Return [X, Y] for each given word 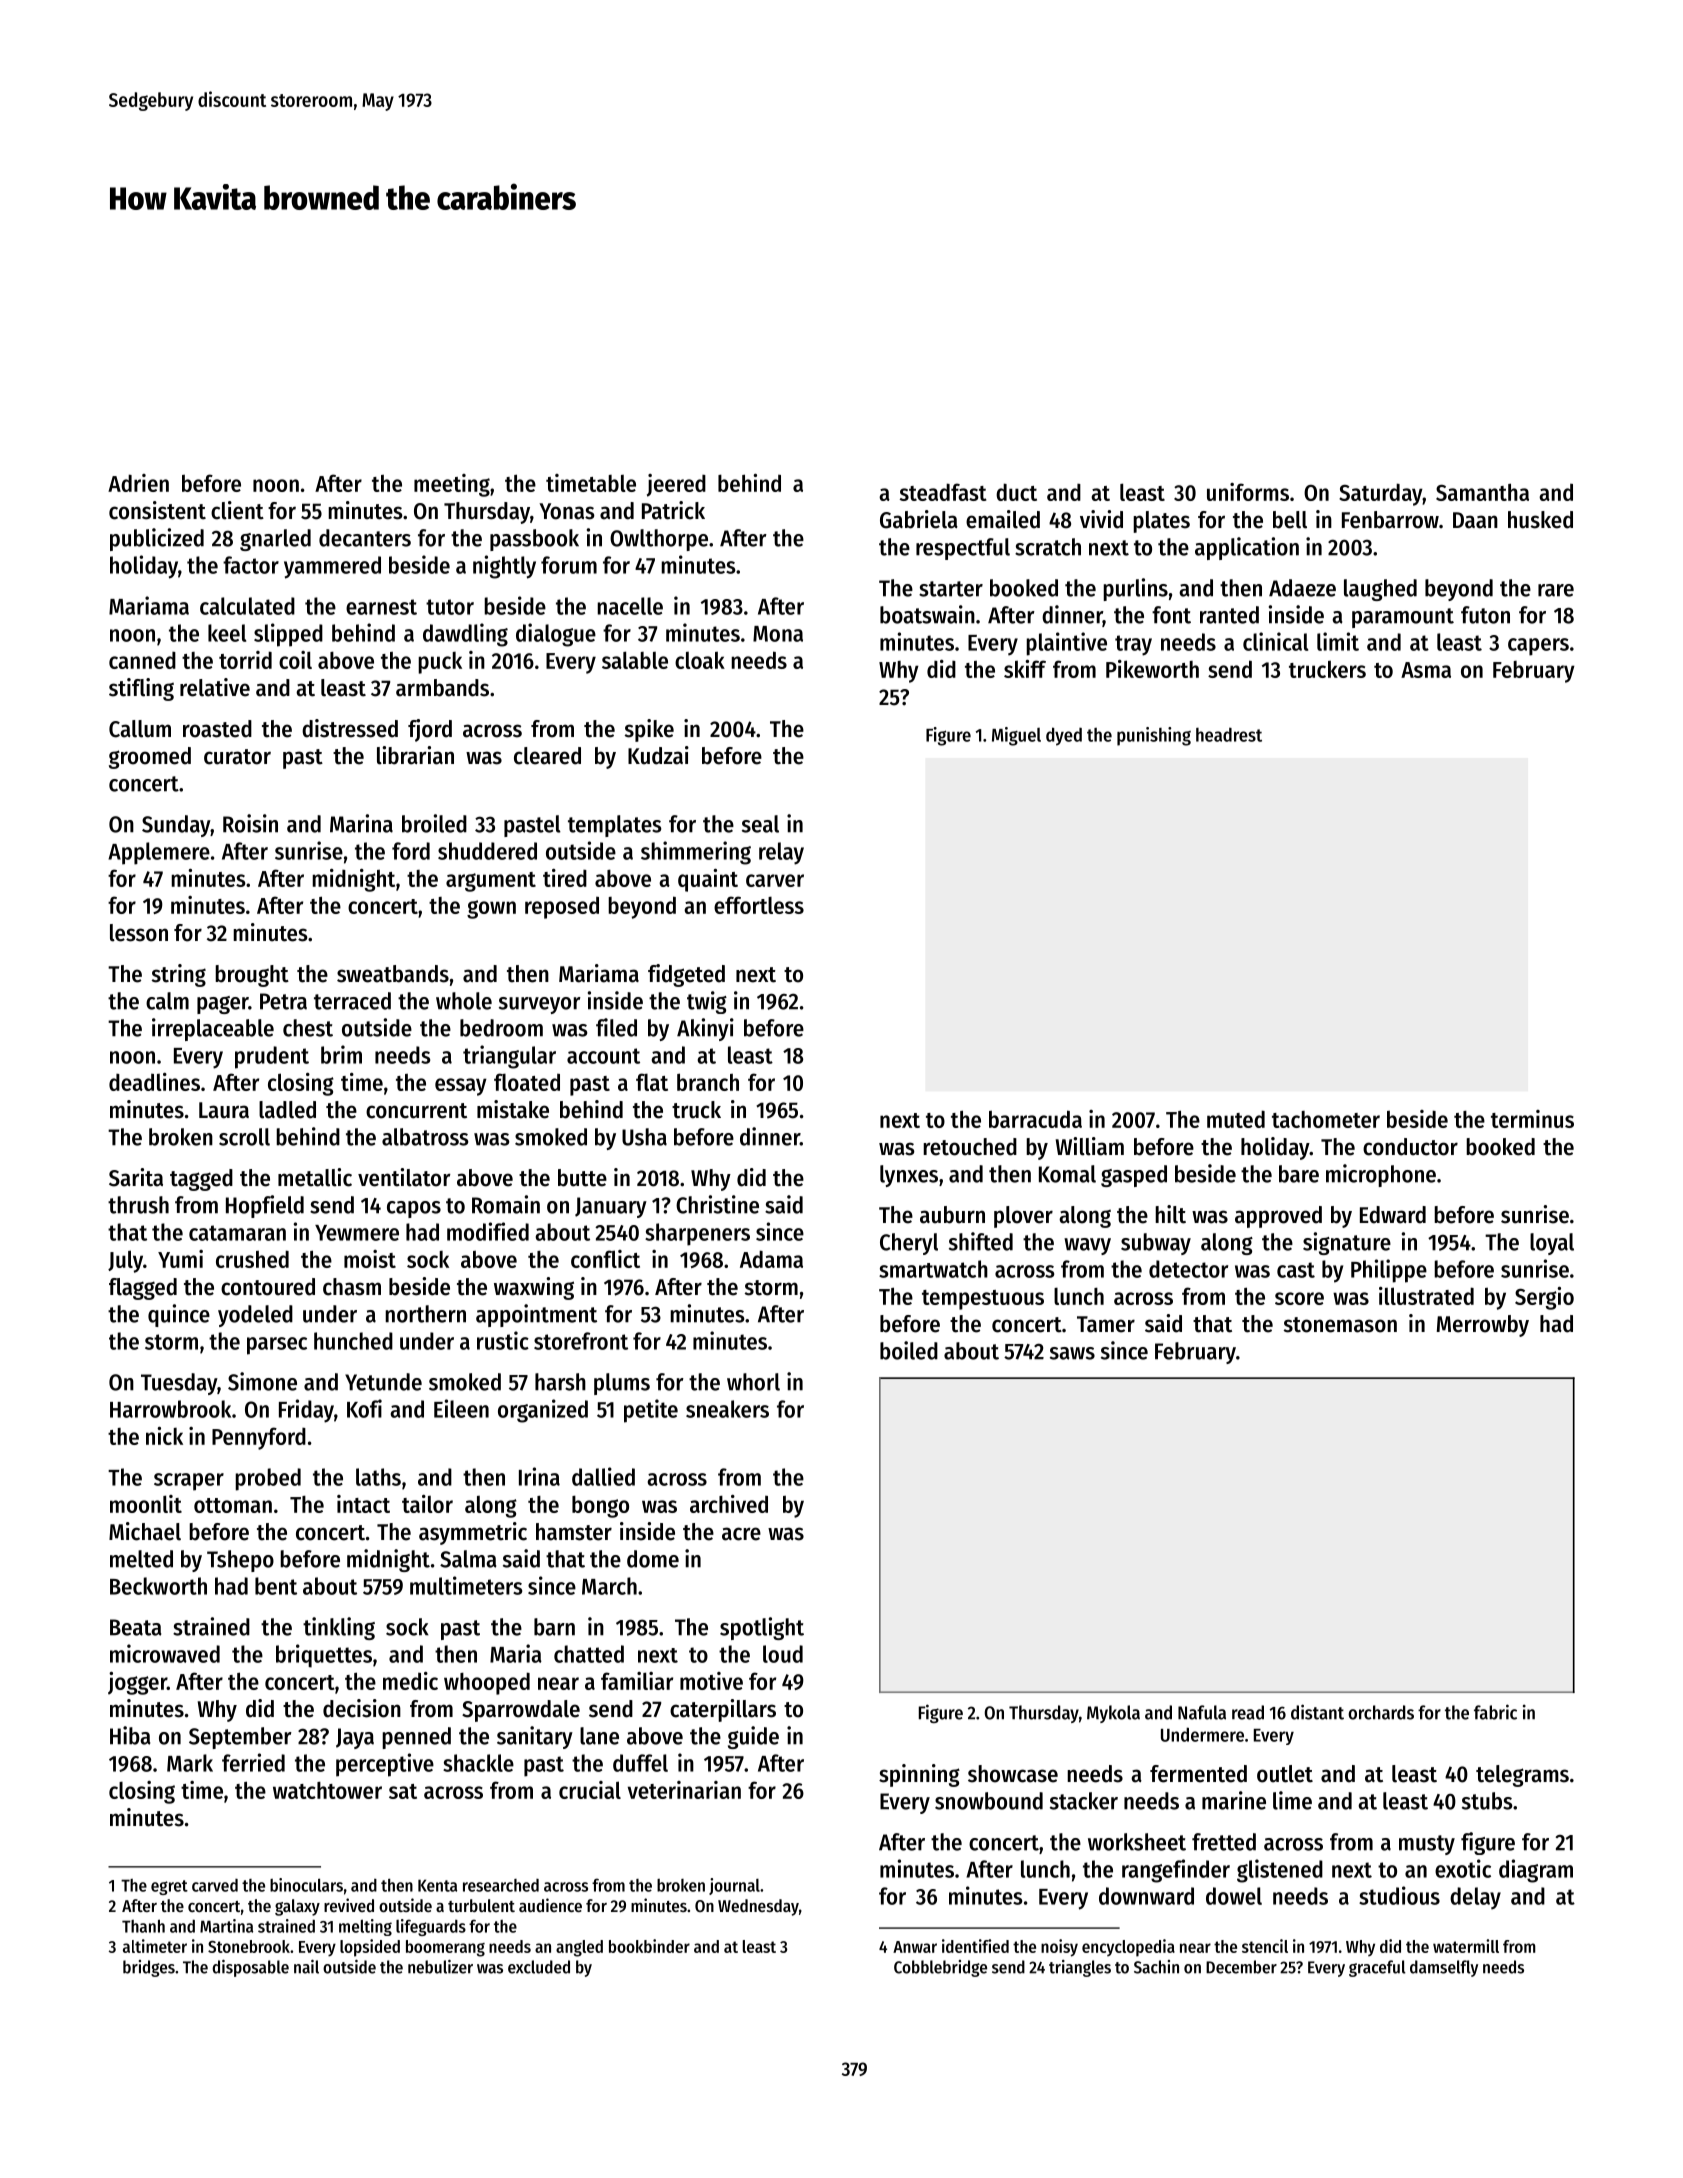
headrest [1229, 734]
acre [741, 1534]
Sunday [176, 826]
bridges [149, 1968]
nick [164, 1436]
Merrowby [1483, 1326]
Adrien [138, 483]
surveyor [540, 1005]
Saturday [1380, 494]
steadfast [943, 492]
